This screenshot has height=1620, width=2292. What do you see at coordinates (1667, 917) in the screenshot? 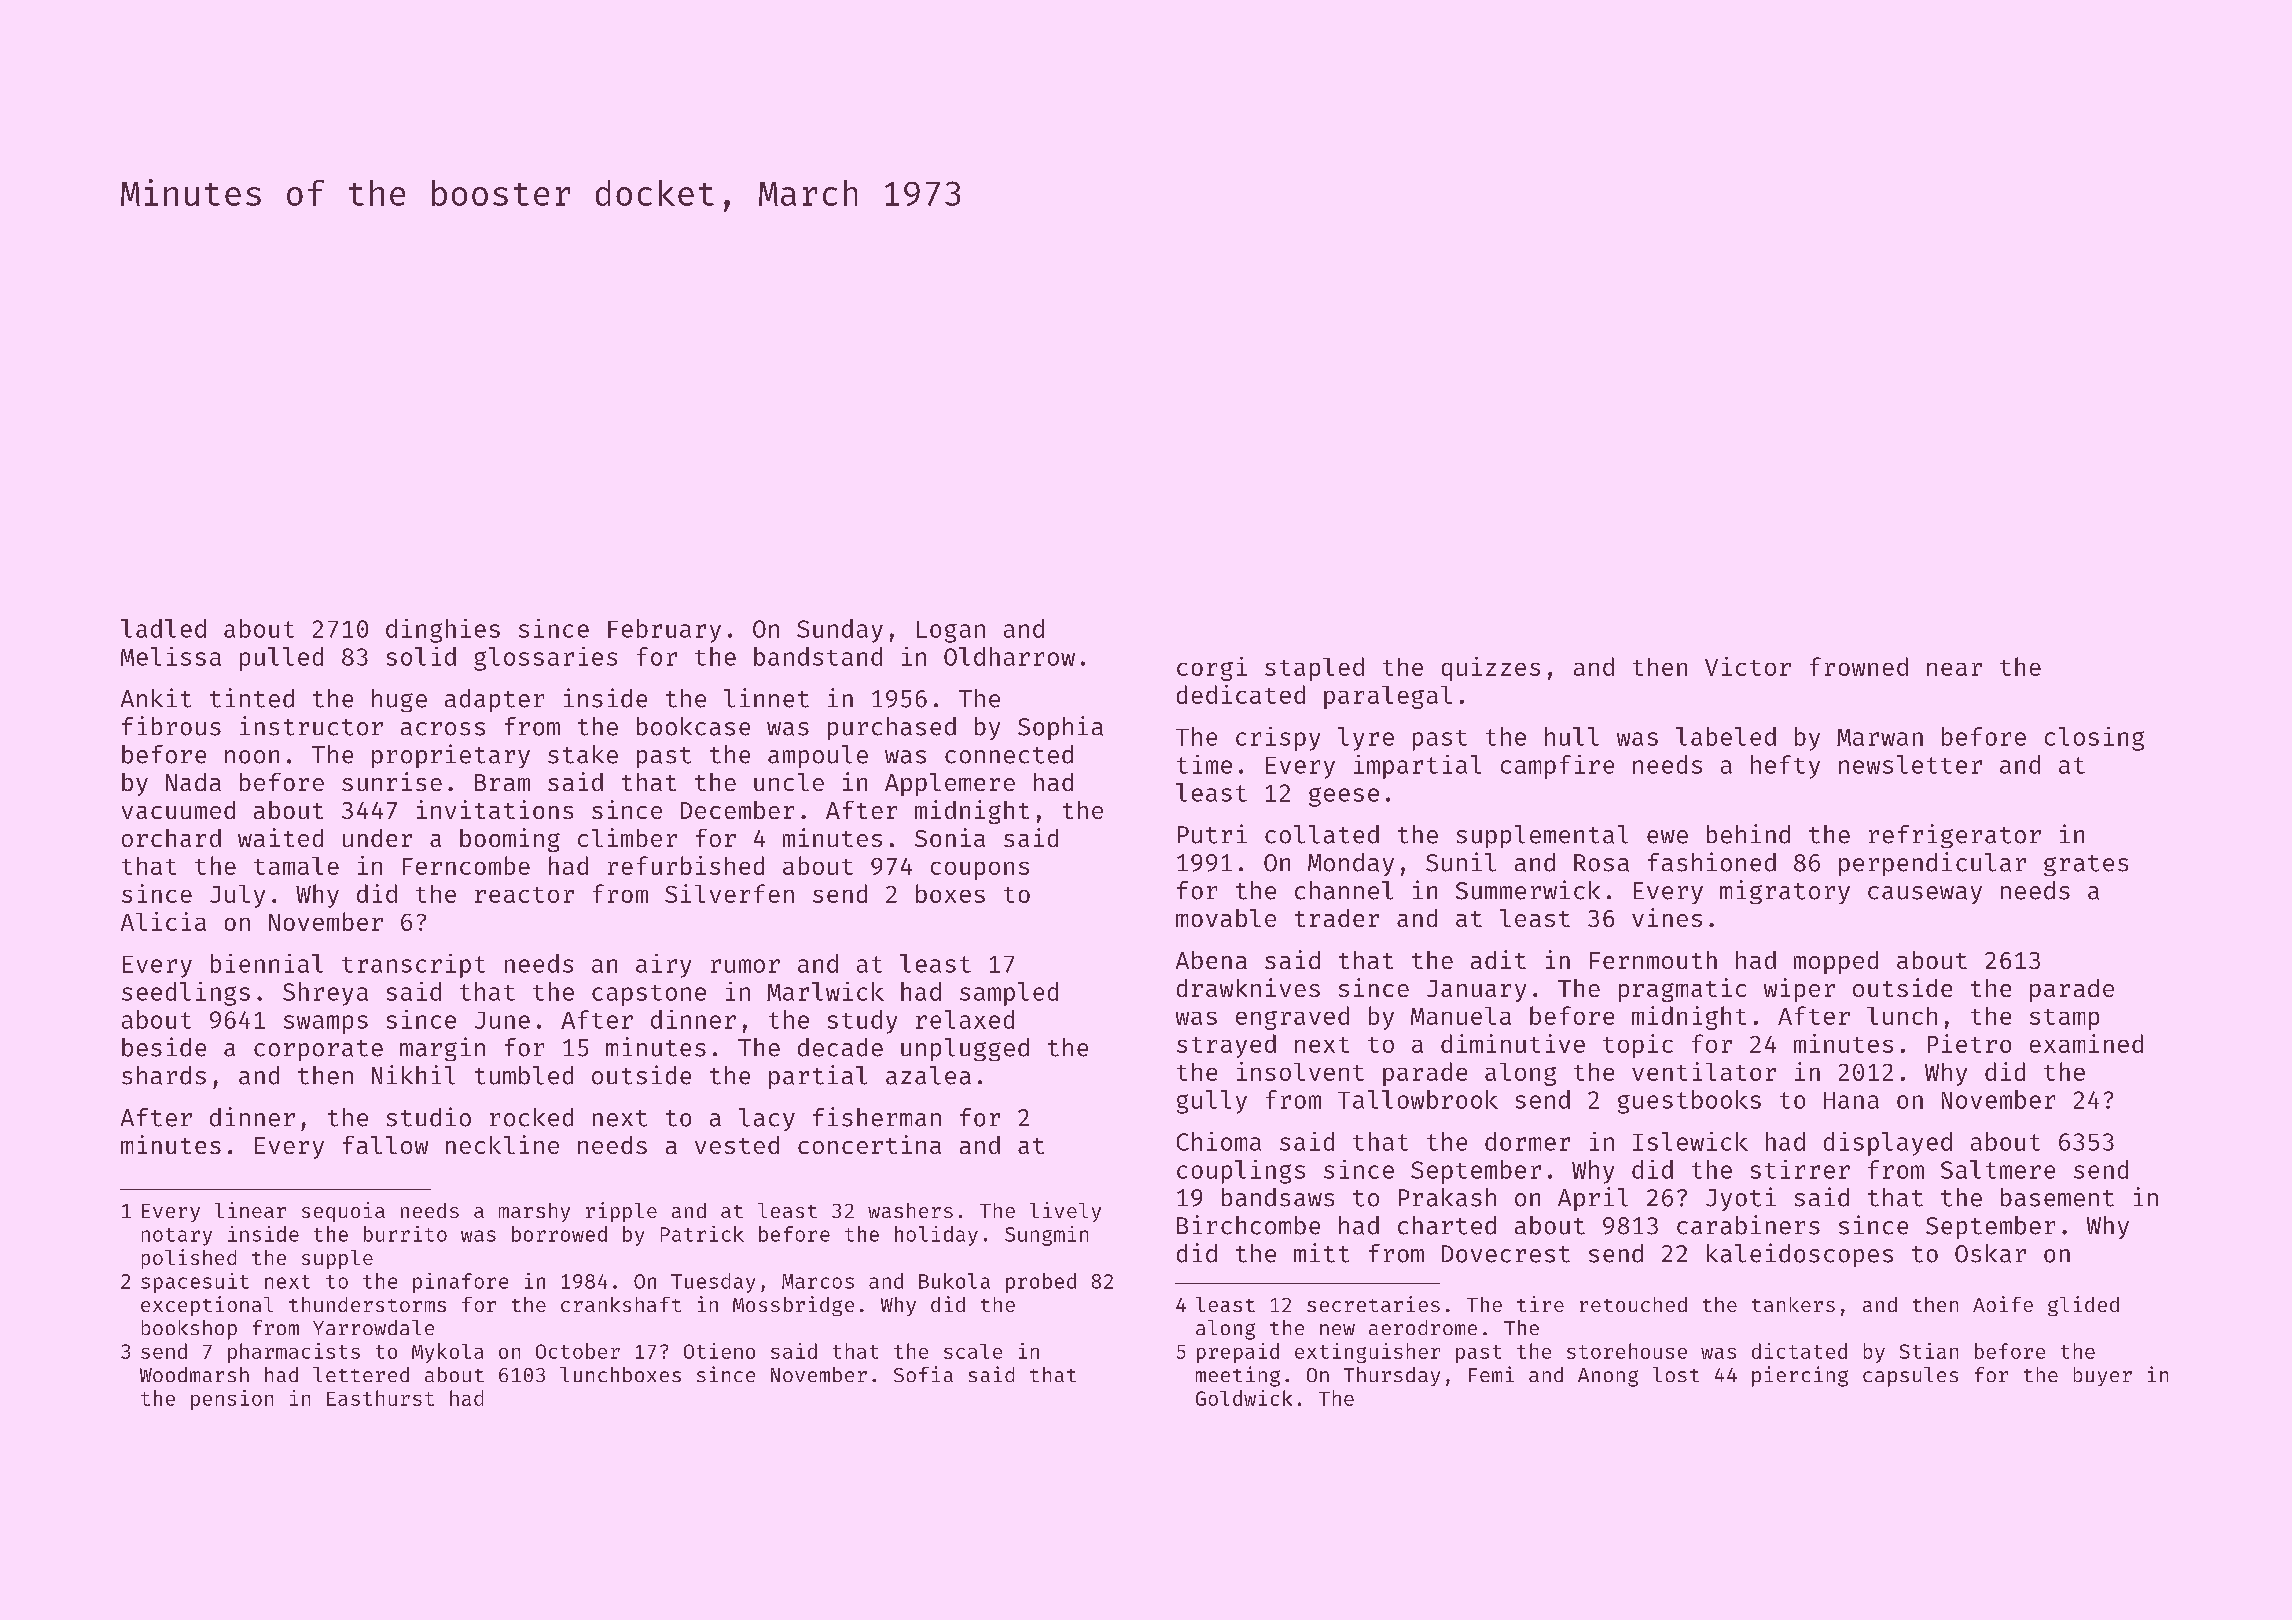
I see `vines` at bounding box center [1667, 917].
